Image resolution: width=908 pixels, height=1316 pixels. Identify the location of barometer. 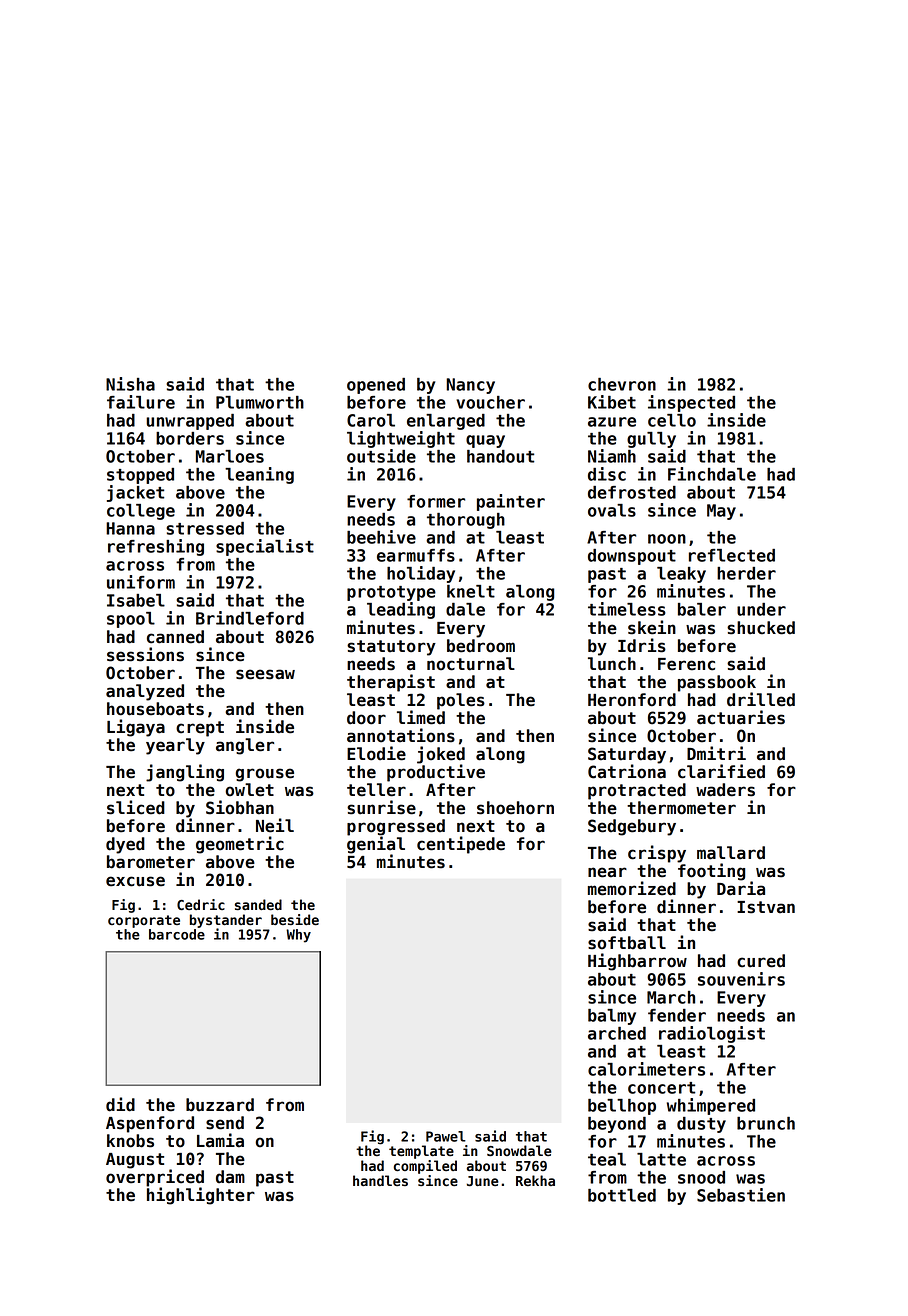
(151, 862).
